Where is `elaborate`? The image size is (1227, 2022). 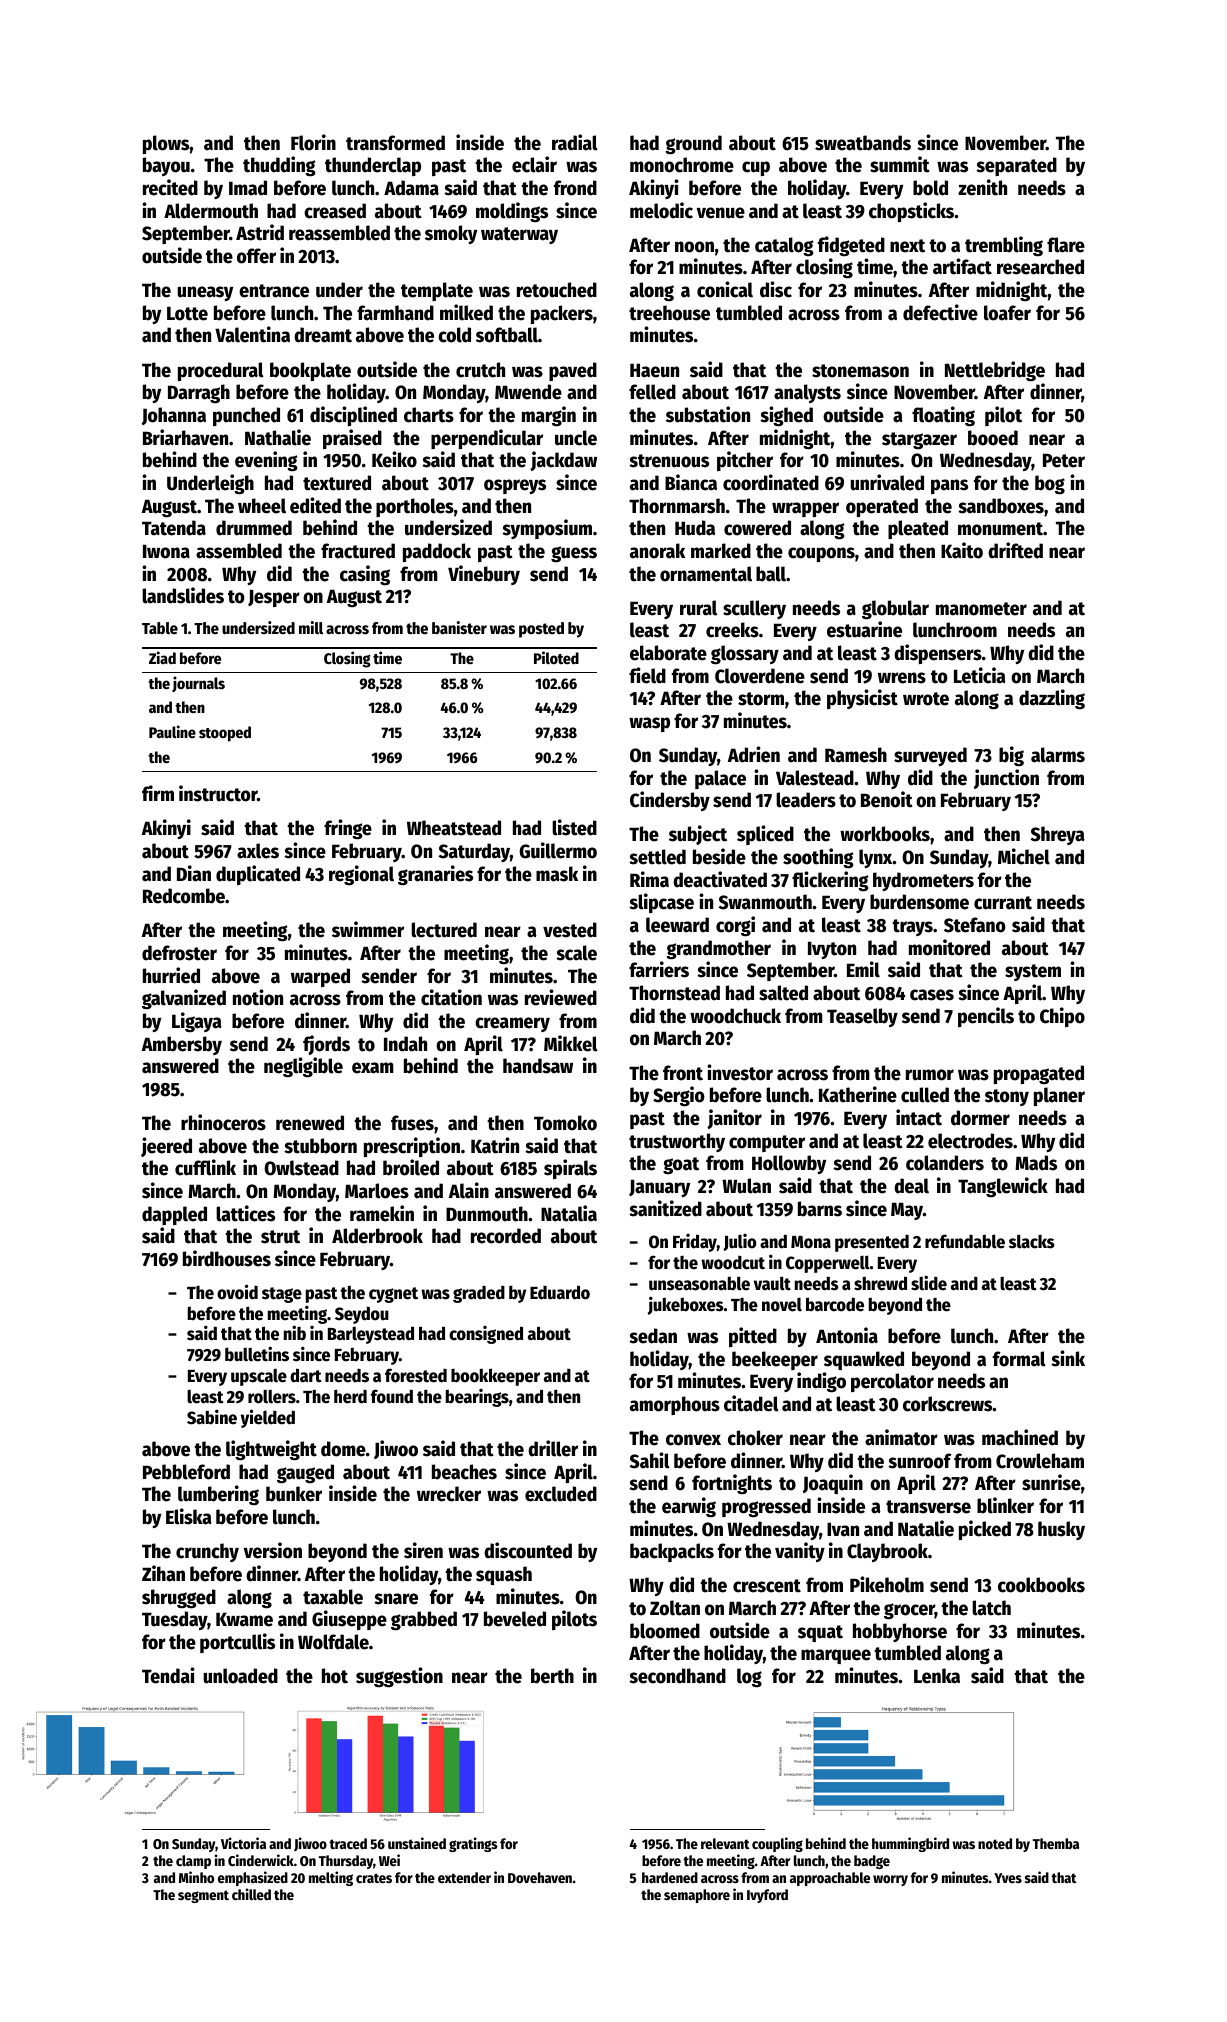
elaborate is located at coordinates (668, 653).
